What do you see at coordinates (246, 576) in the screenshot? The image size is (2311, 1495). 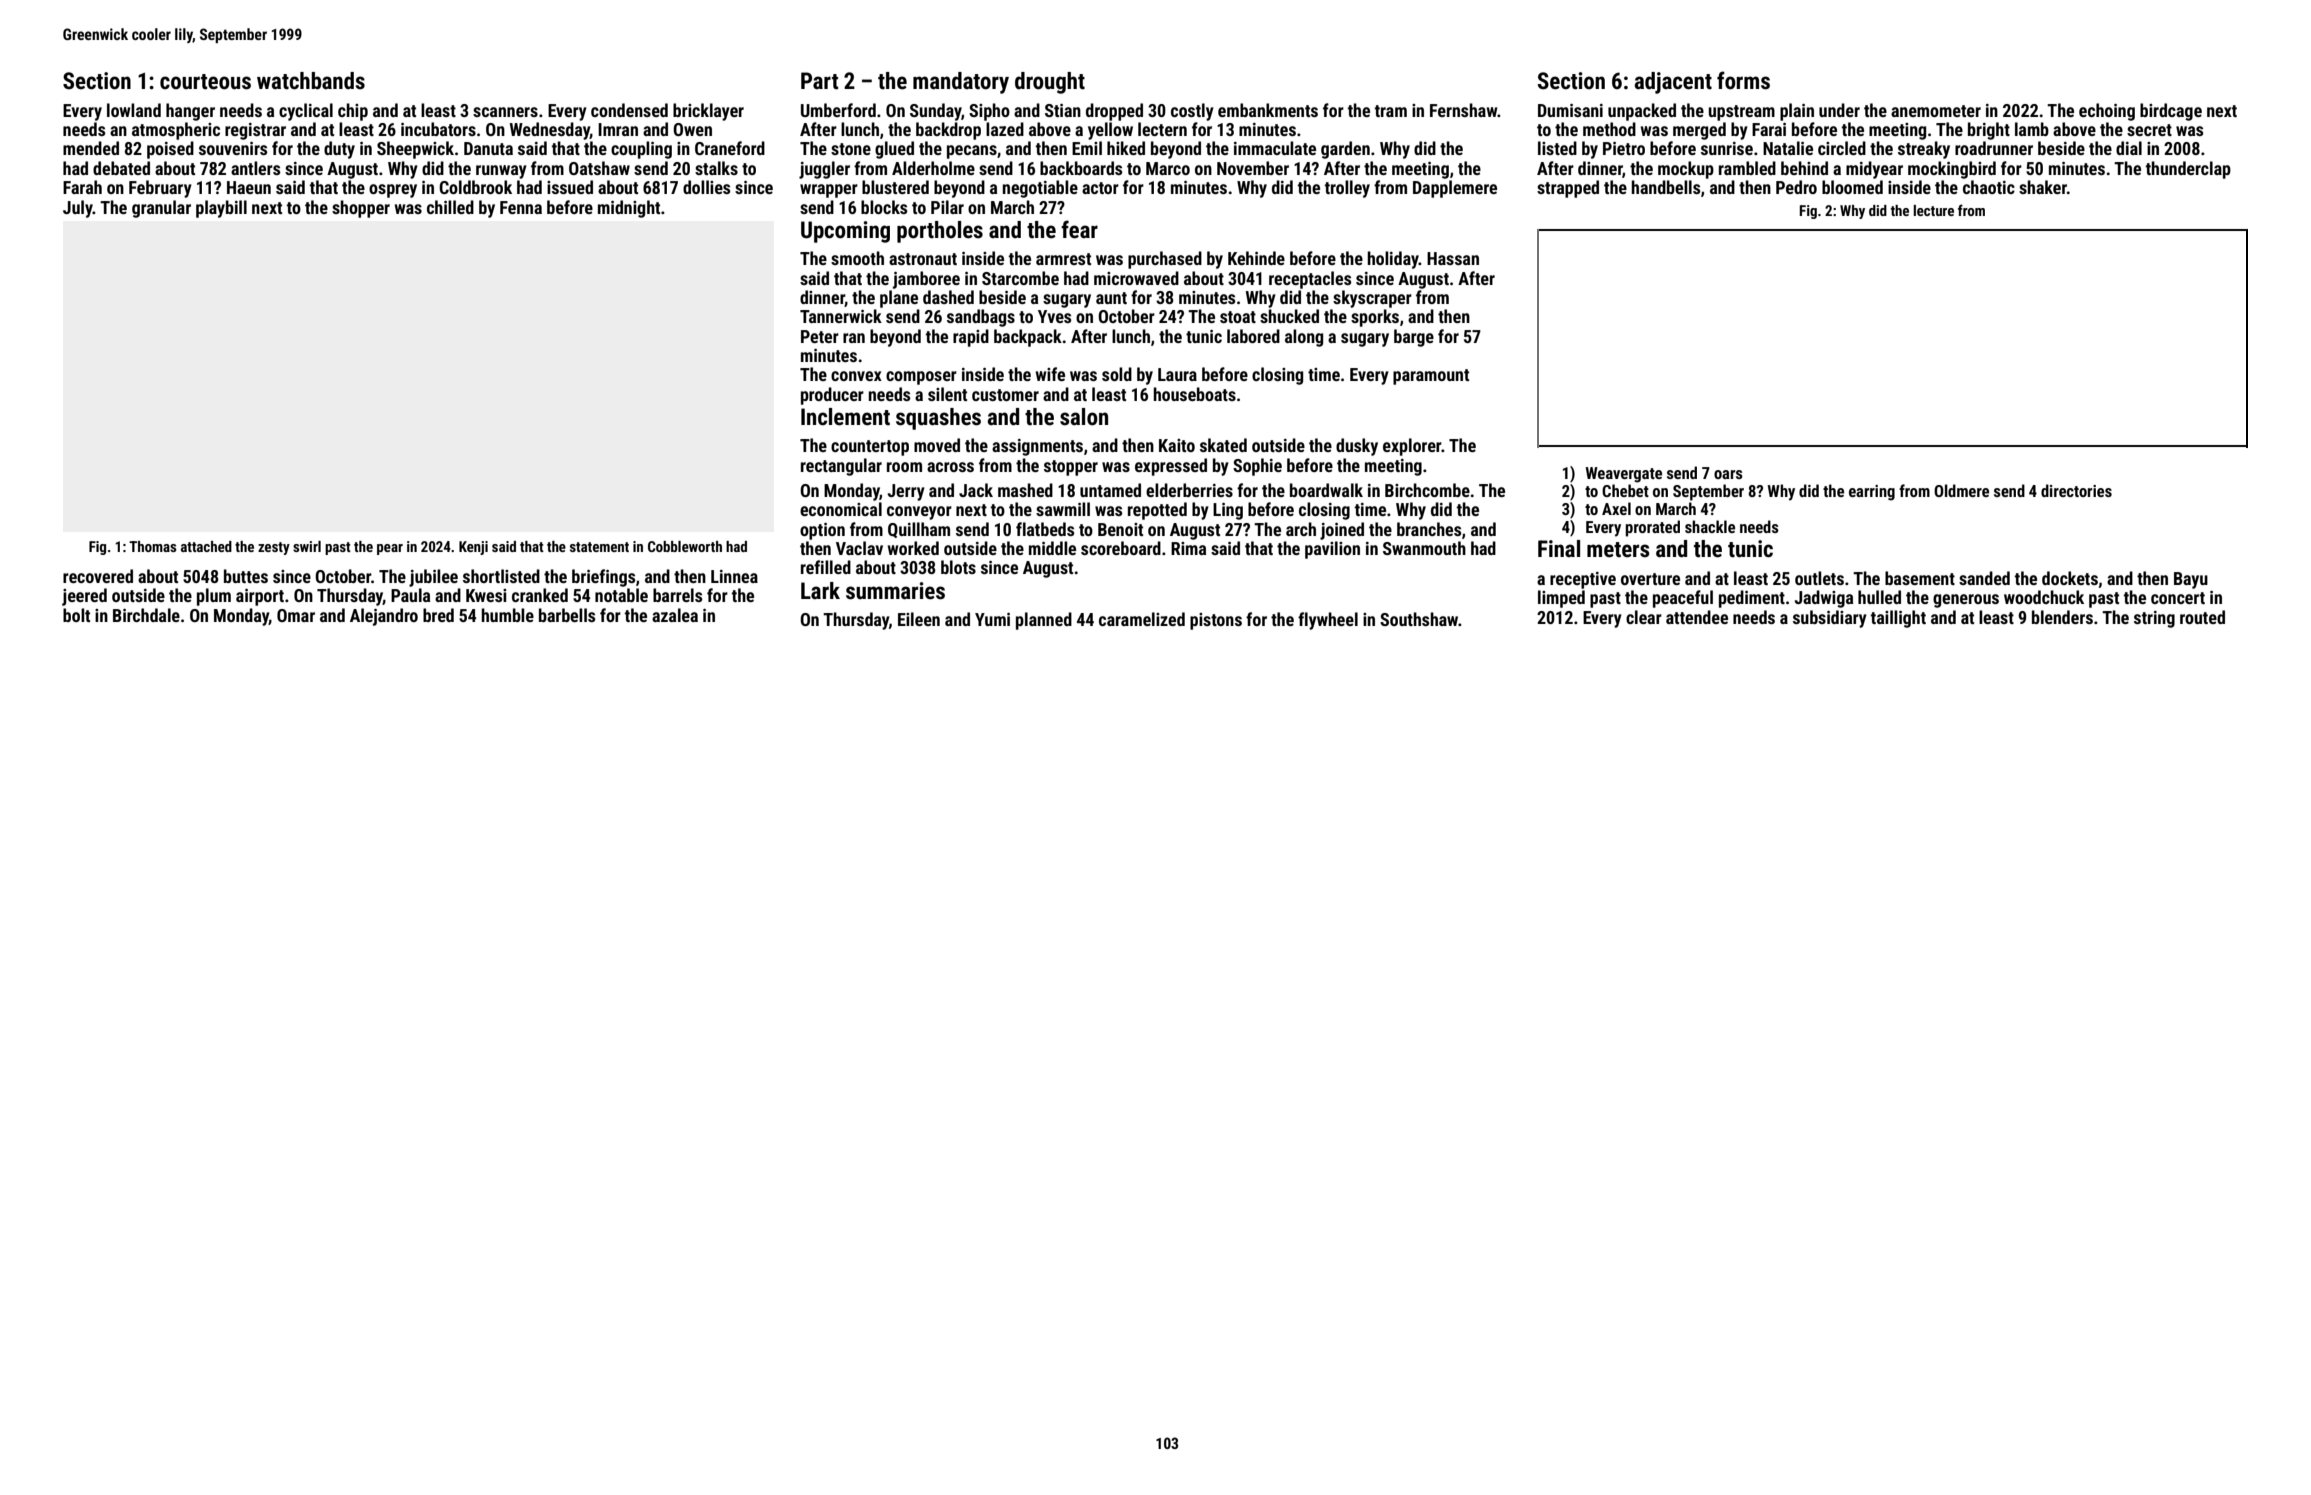 I see `buttes` at bounding box center [246, 576].
